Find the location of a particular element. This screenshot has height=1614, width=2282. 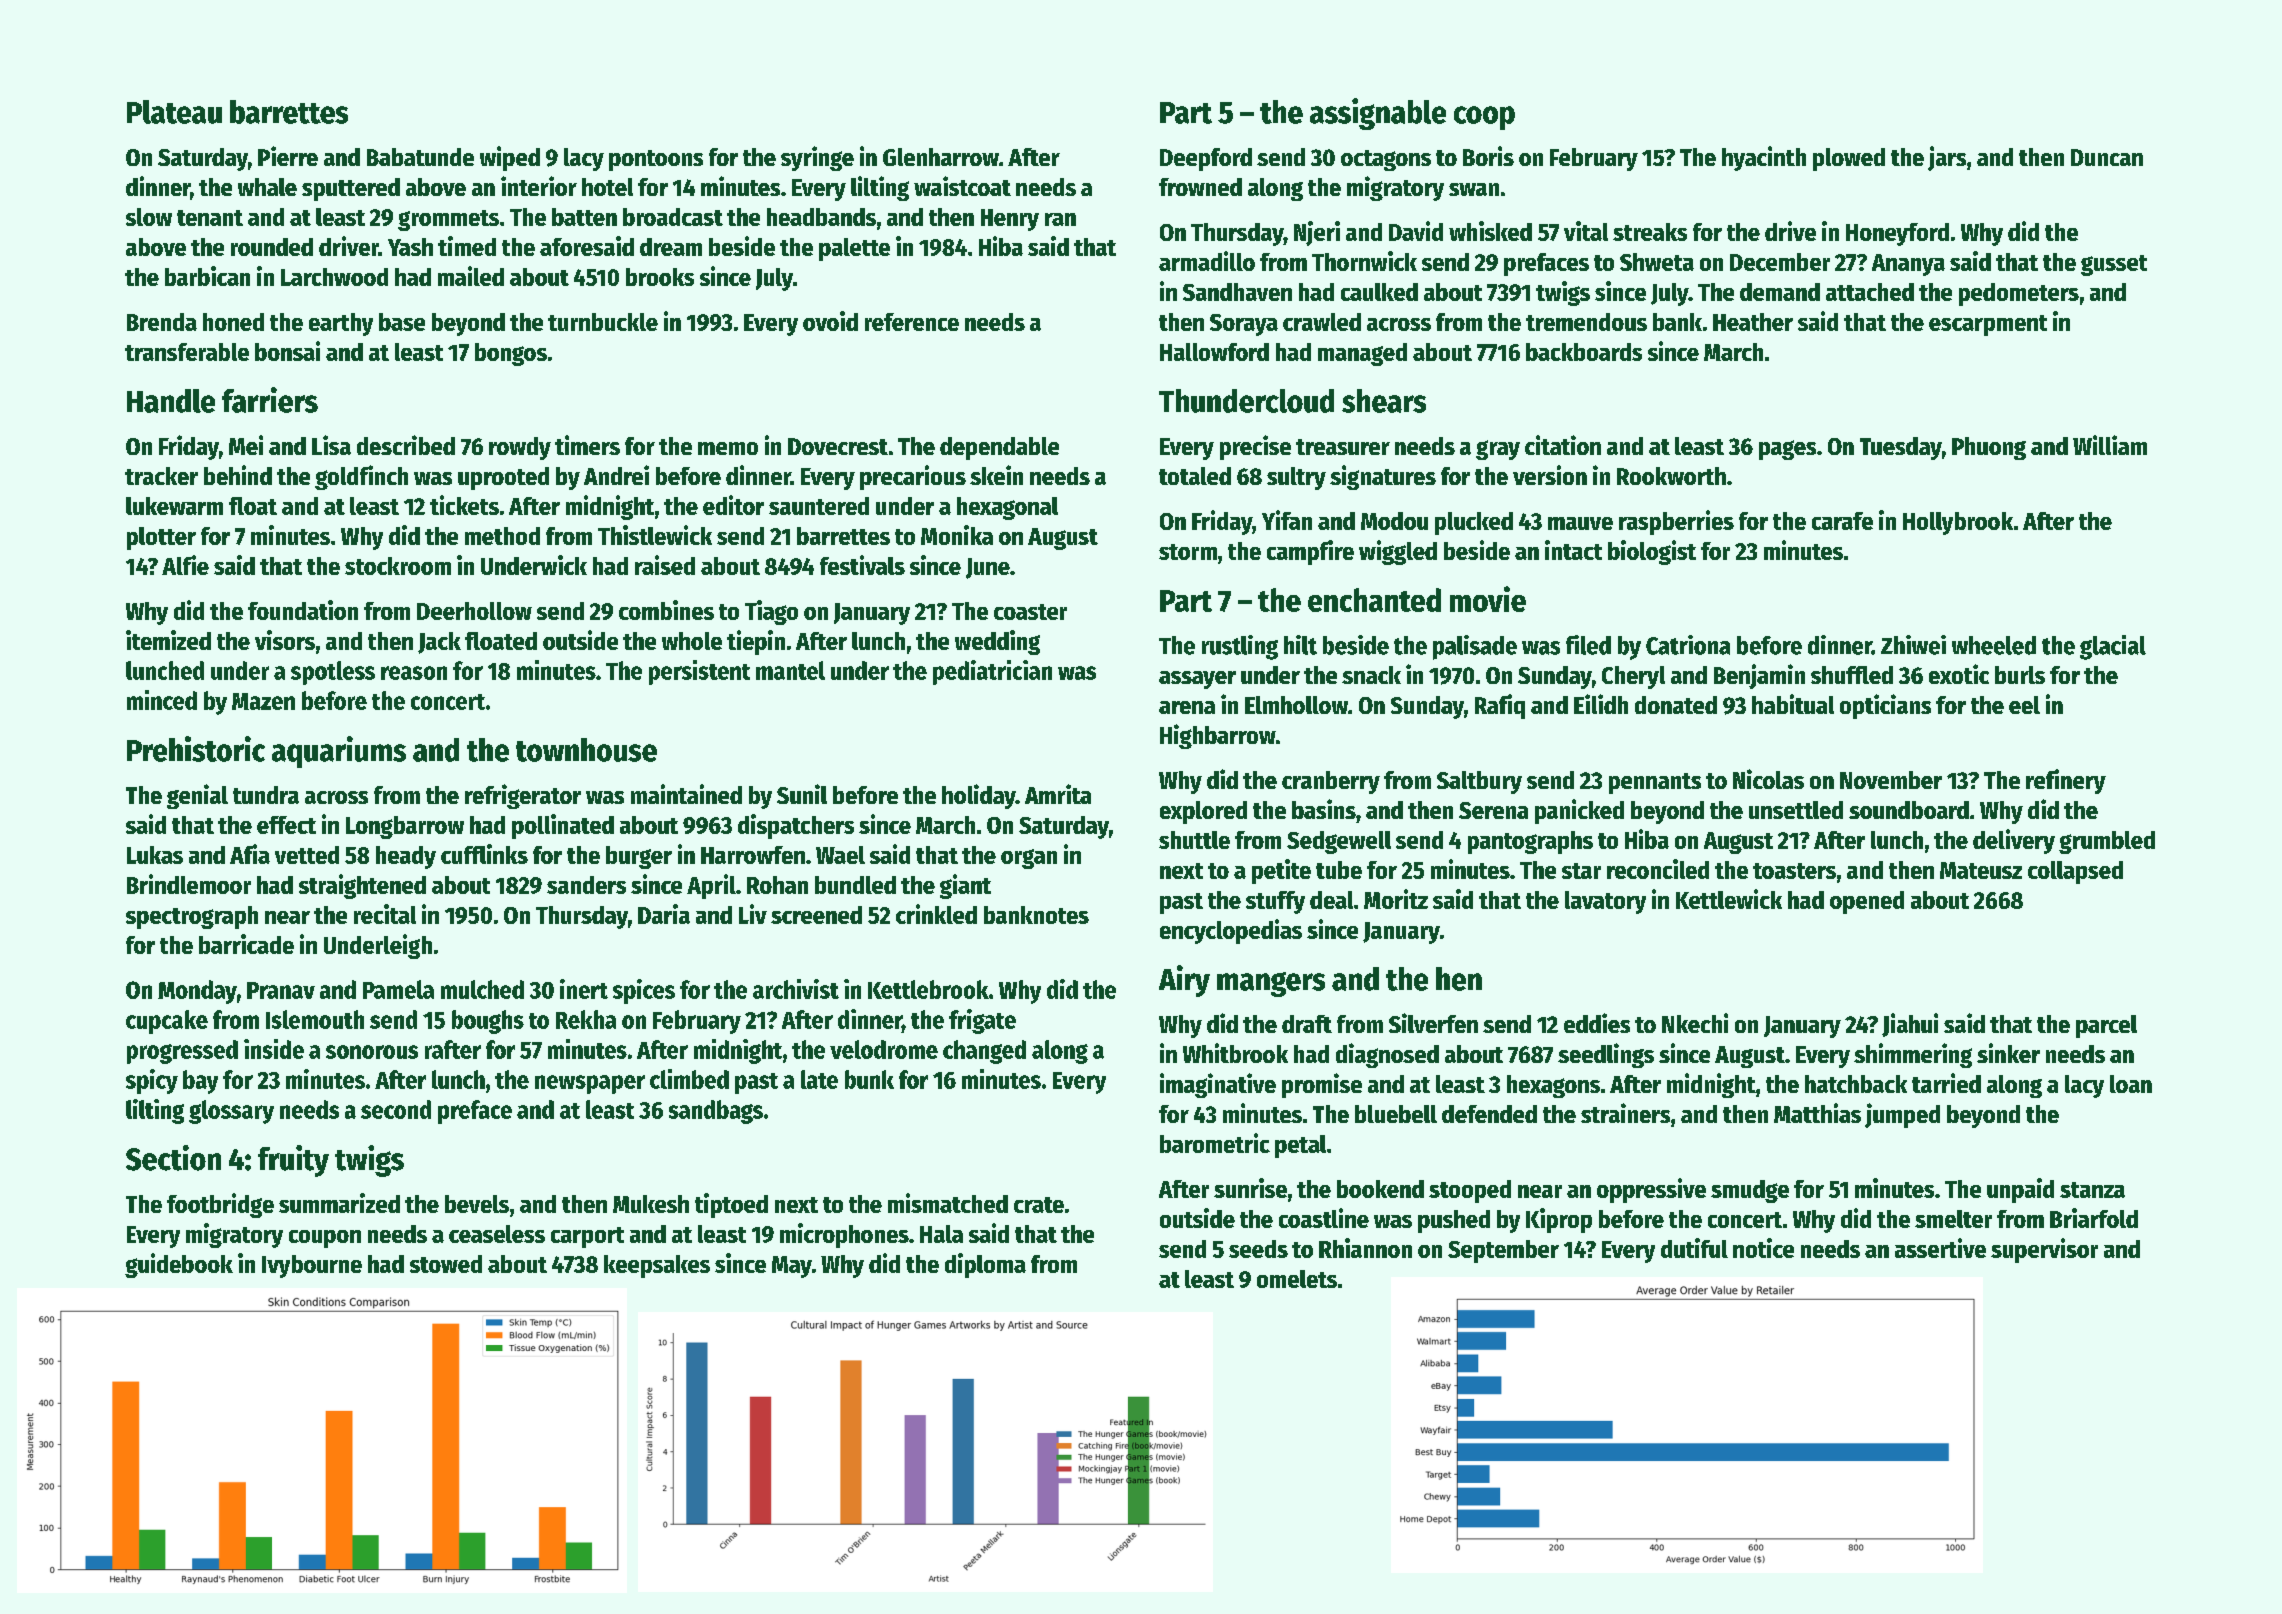

Handle is located at coordinates (171, 401).
